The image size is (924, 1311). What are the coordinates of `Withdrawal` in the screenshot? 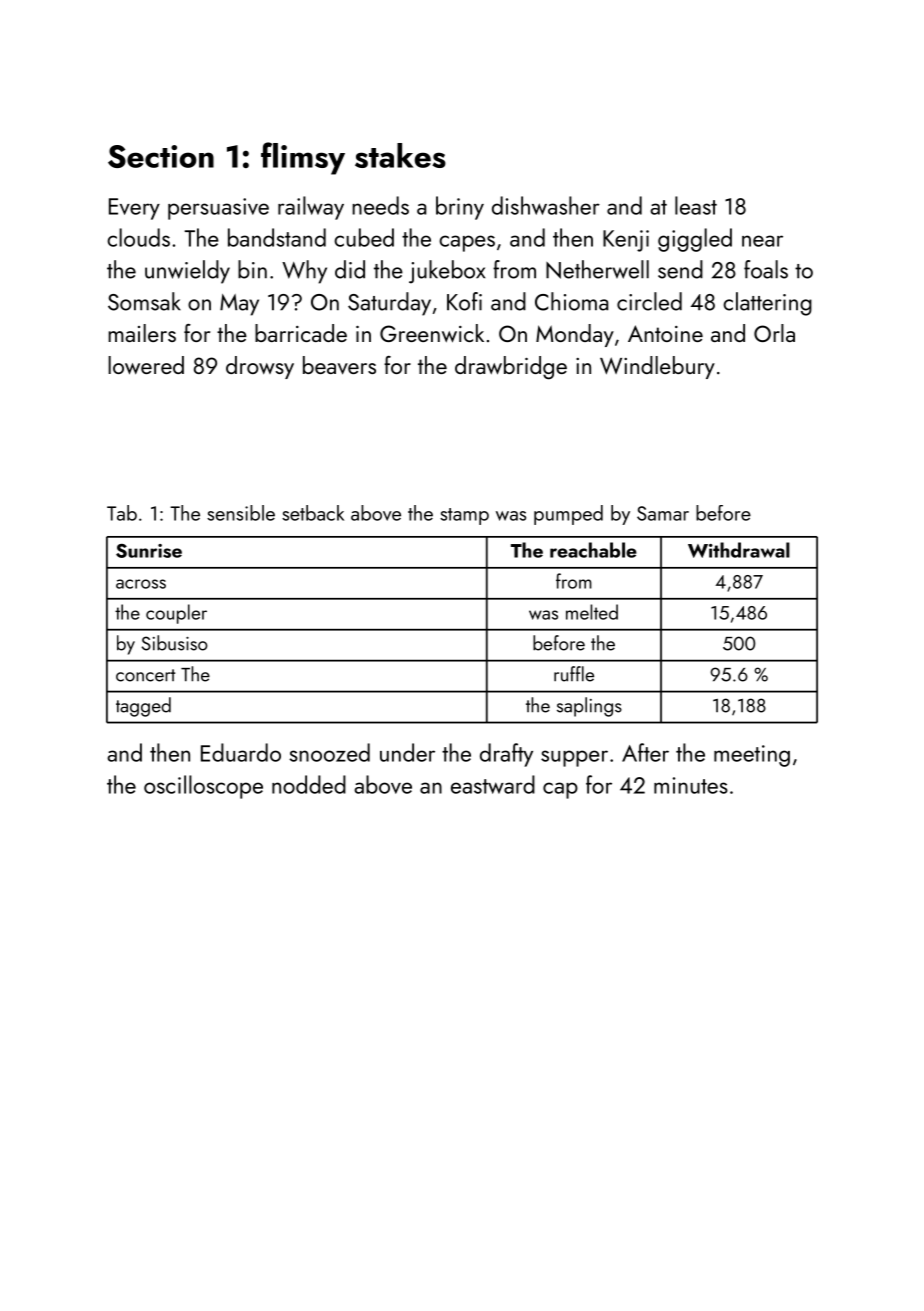 It's located at (739, 550).
